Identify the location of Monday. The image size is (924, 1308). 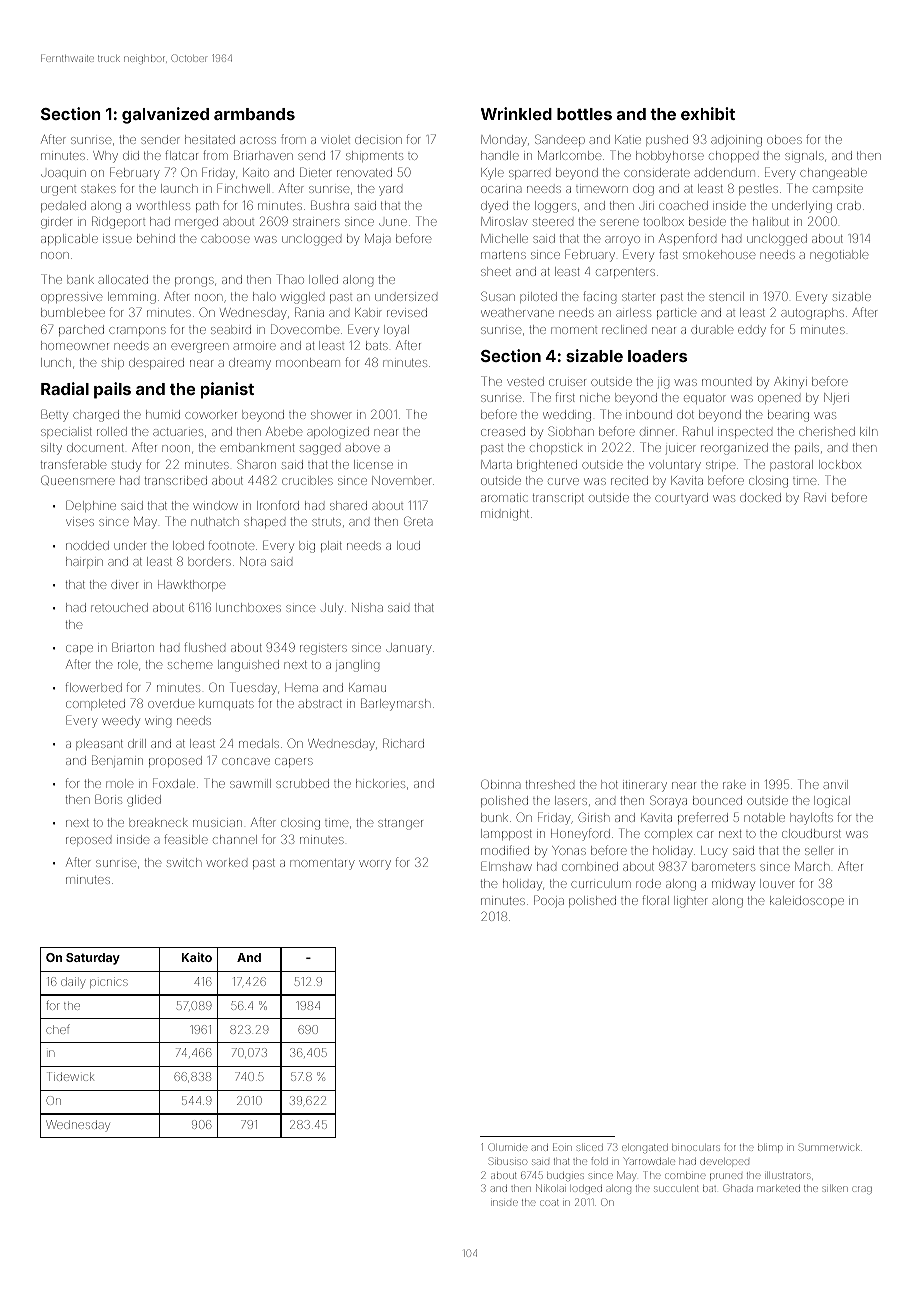
(504, 141).
